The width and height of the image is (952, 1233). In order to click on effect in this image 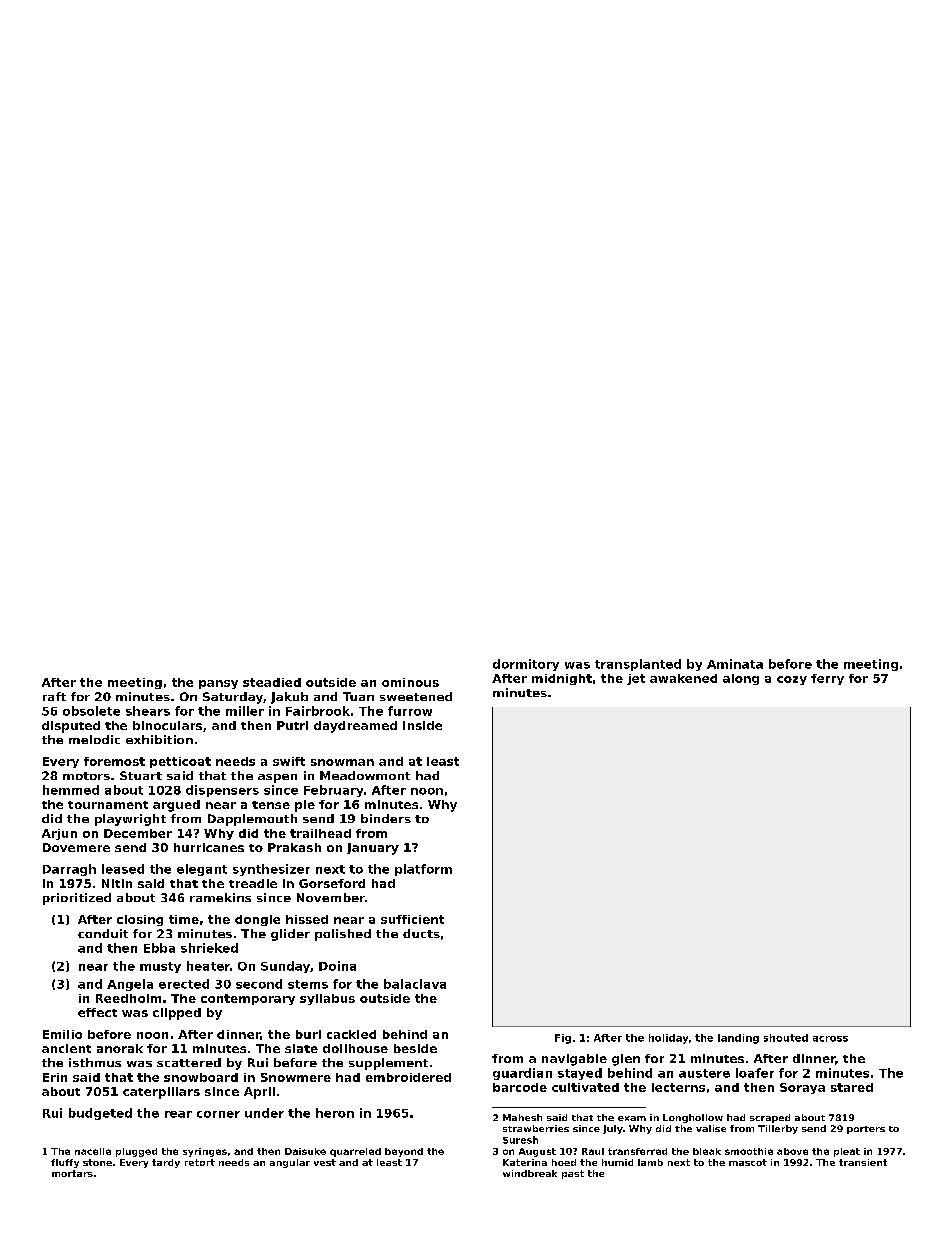, I will do `click(97, 1012)`.
